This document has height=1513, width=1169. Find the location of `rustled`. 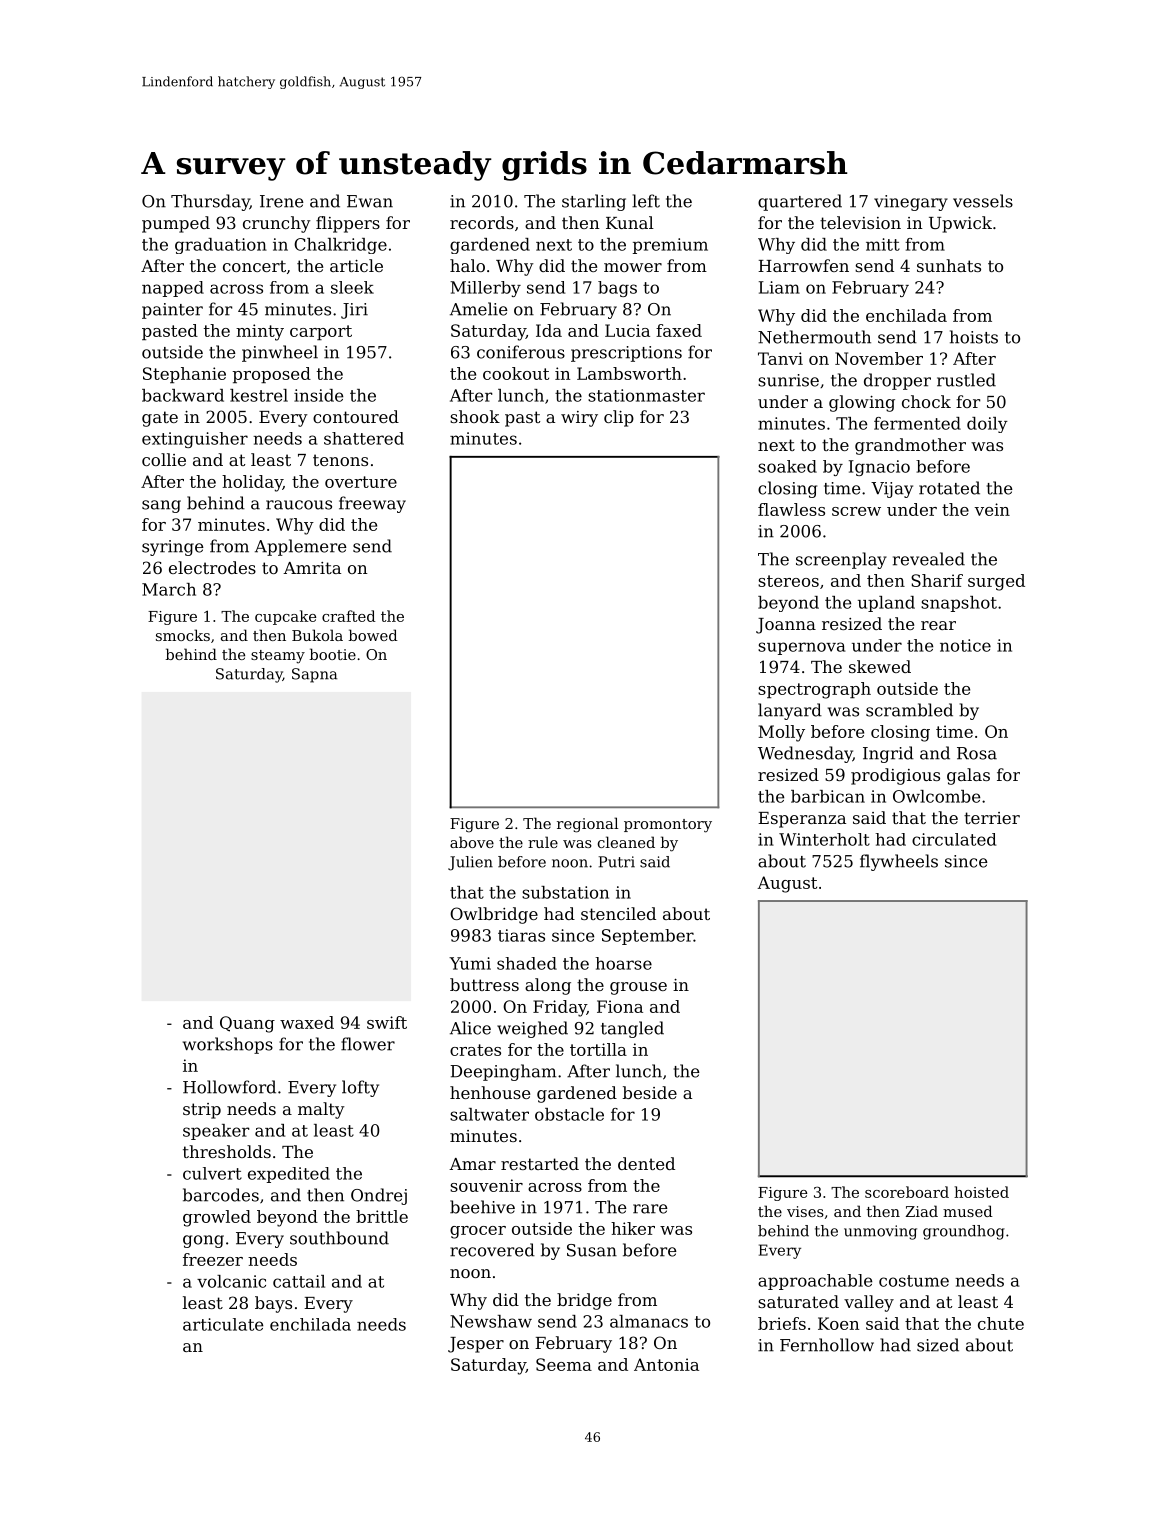

rustled is located at coordinates (966, 380).
